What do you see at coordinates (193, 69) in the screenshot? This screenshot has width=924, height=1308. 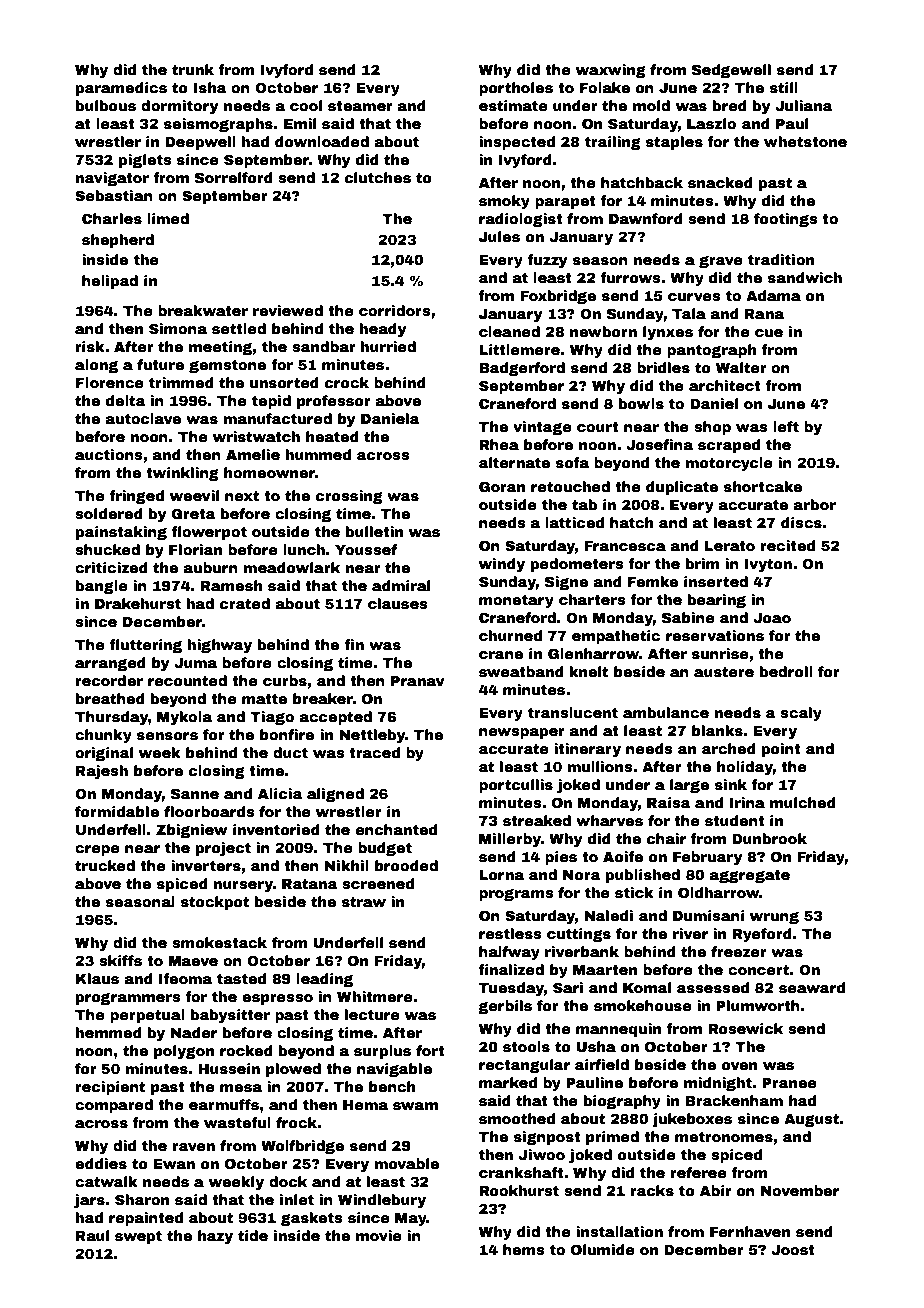 I see `trunk` at bounding box center [193, 69].
